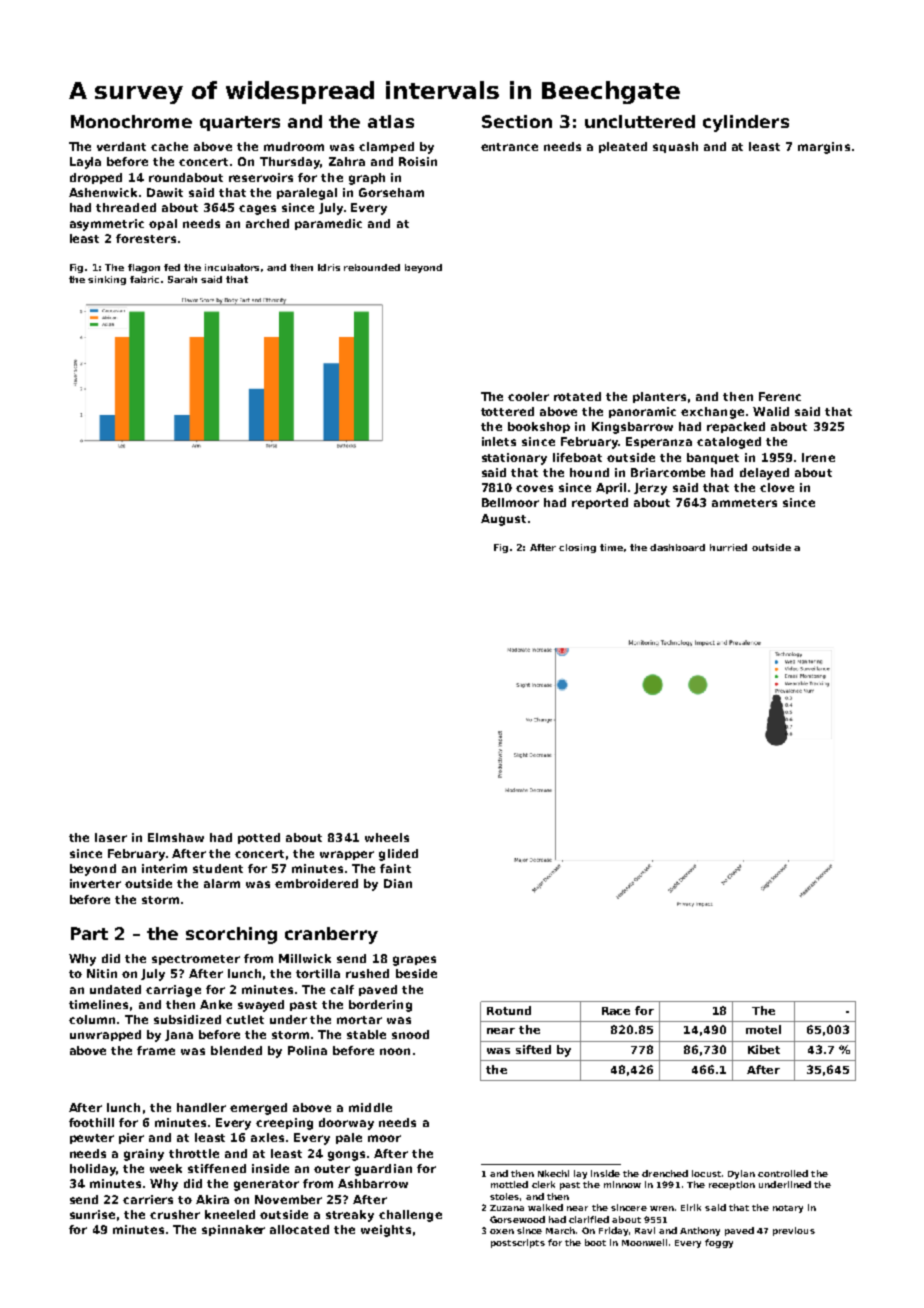 This screenshot has width=924, height=1308. Describe the element at coordinates (623, 147) in the screenshot. I see `pleated` at that location.
